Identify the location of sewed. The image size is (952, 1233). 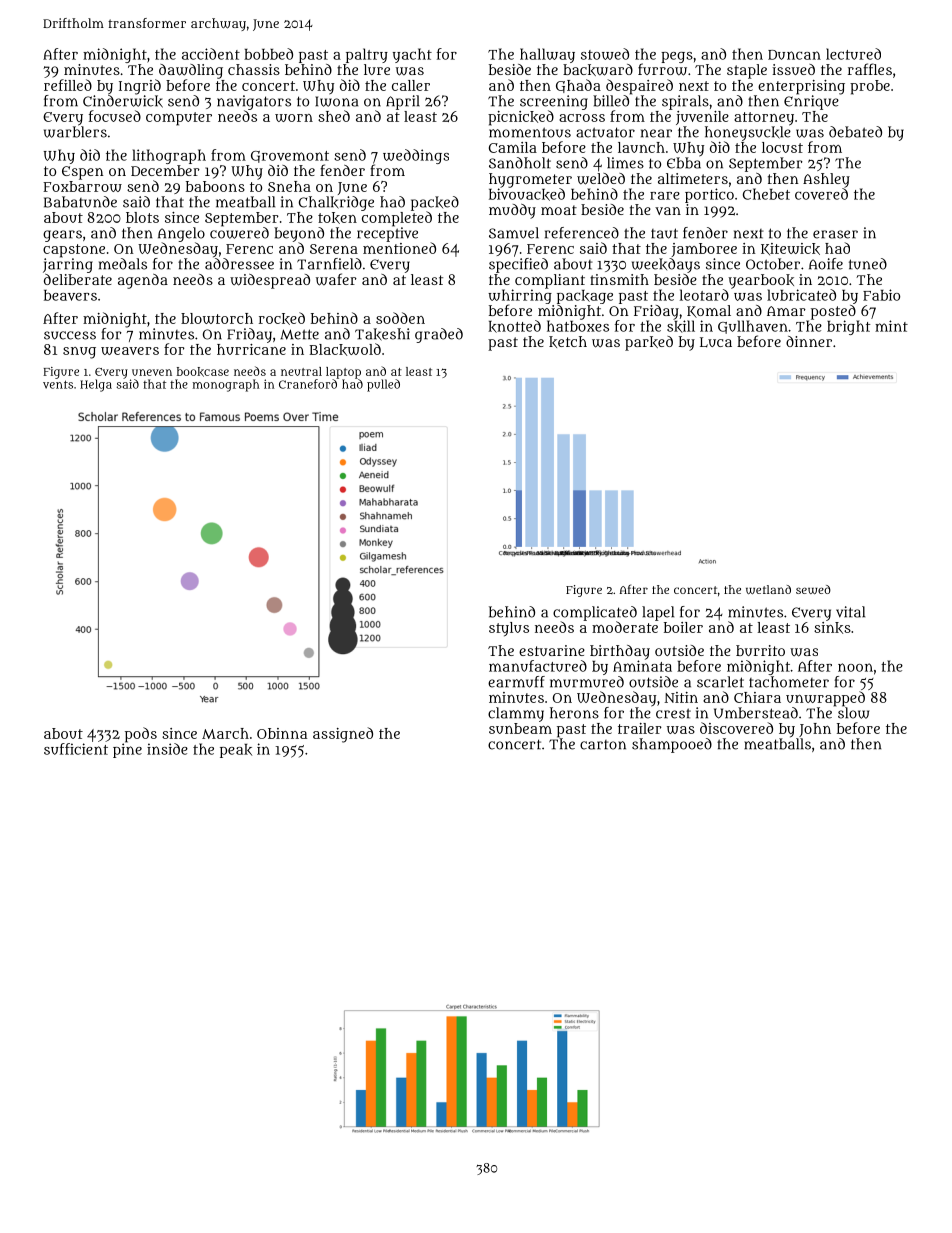
(813, 589).
